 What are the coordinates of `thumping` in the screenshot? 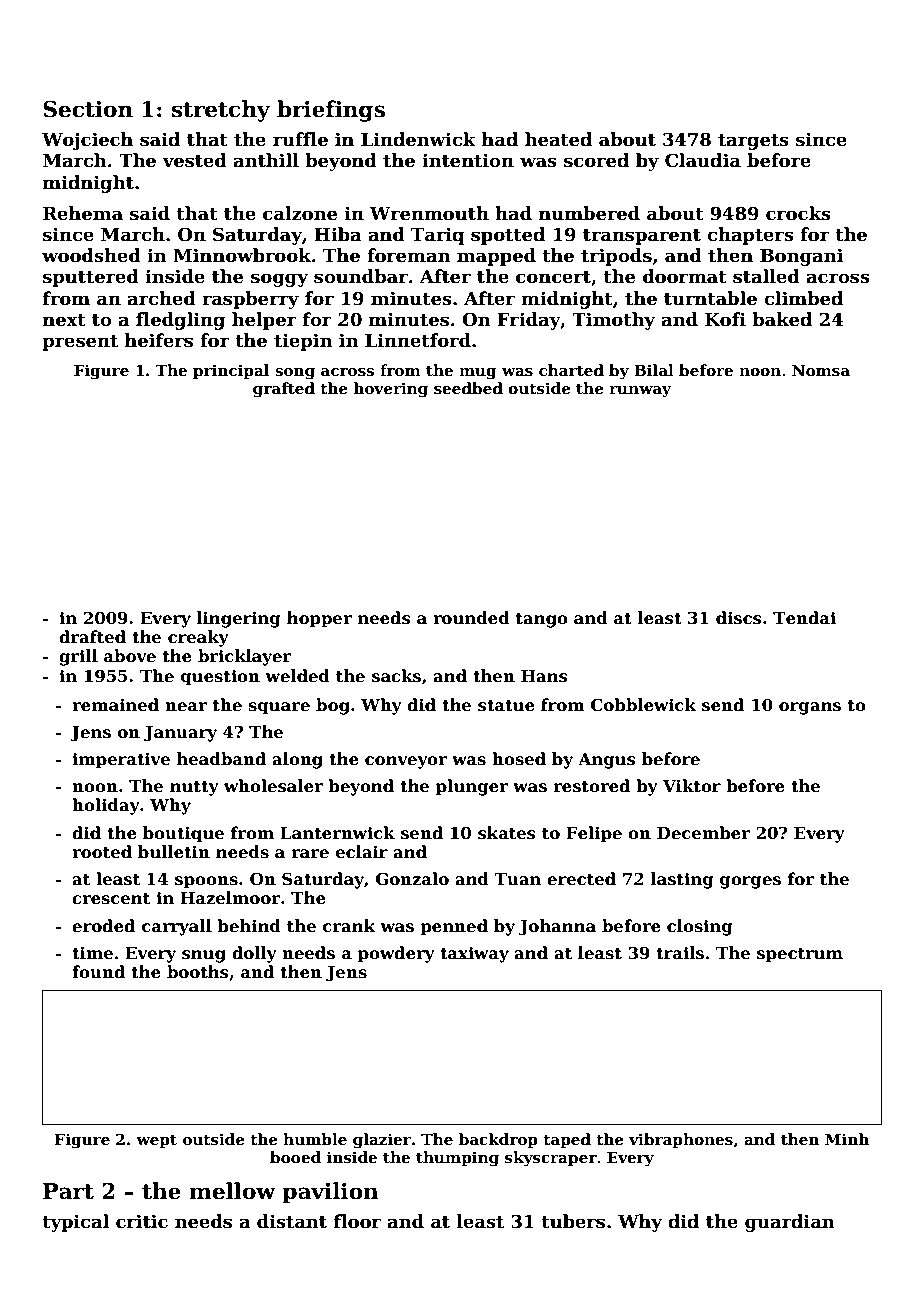 It's located at (457, 1159).
